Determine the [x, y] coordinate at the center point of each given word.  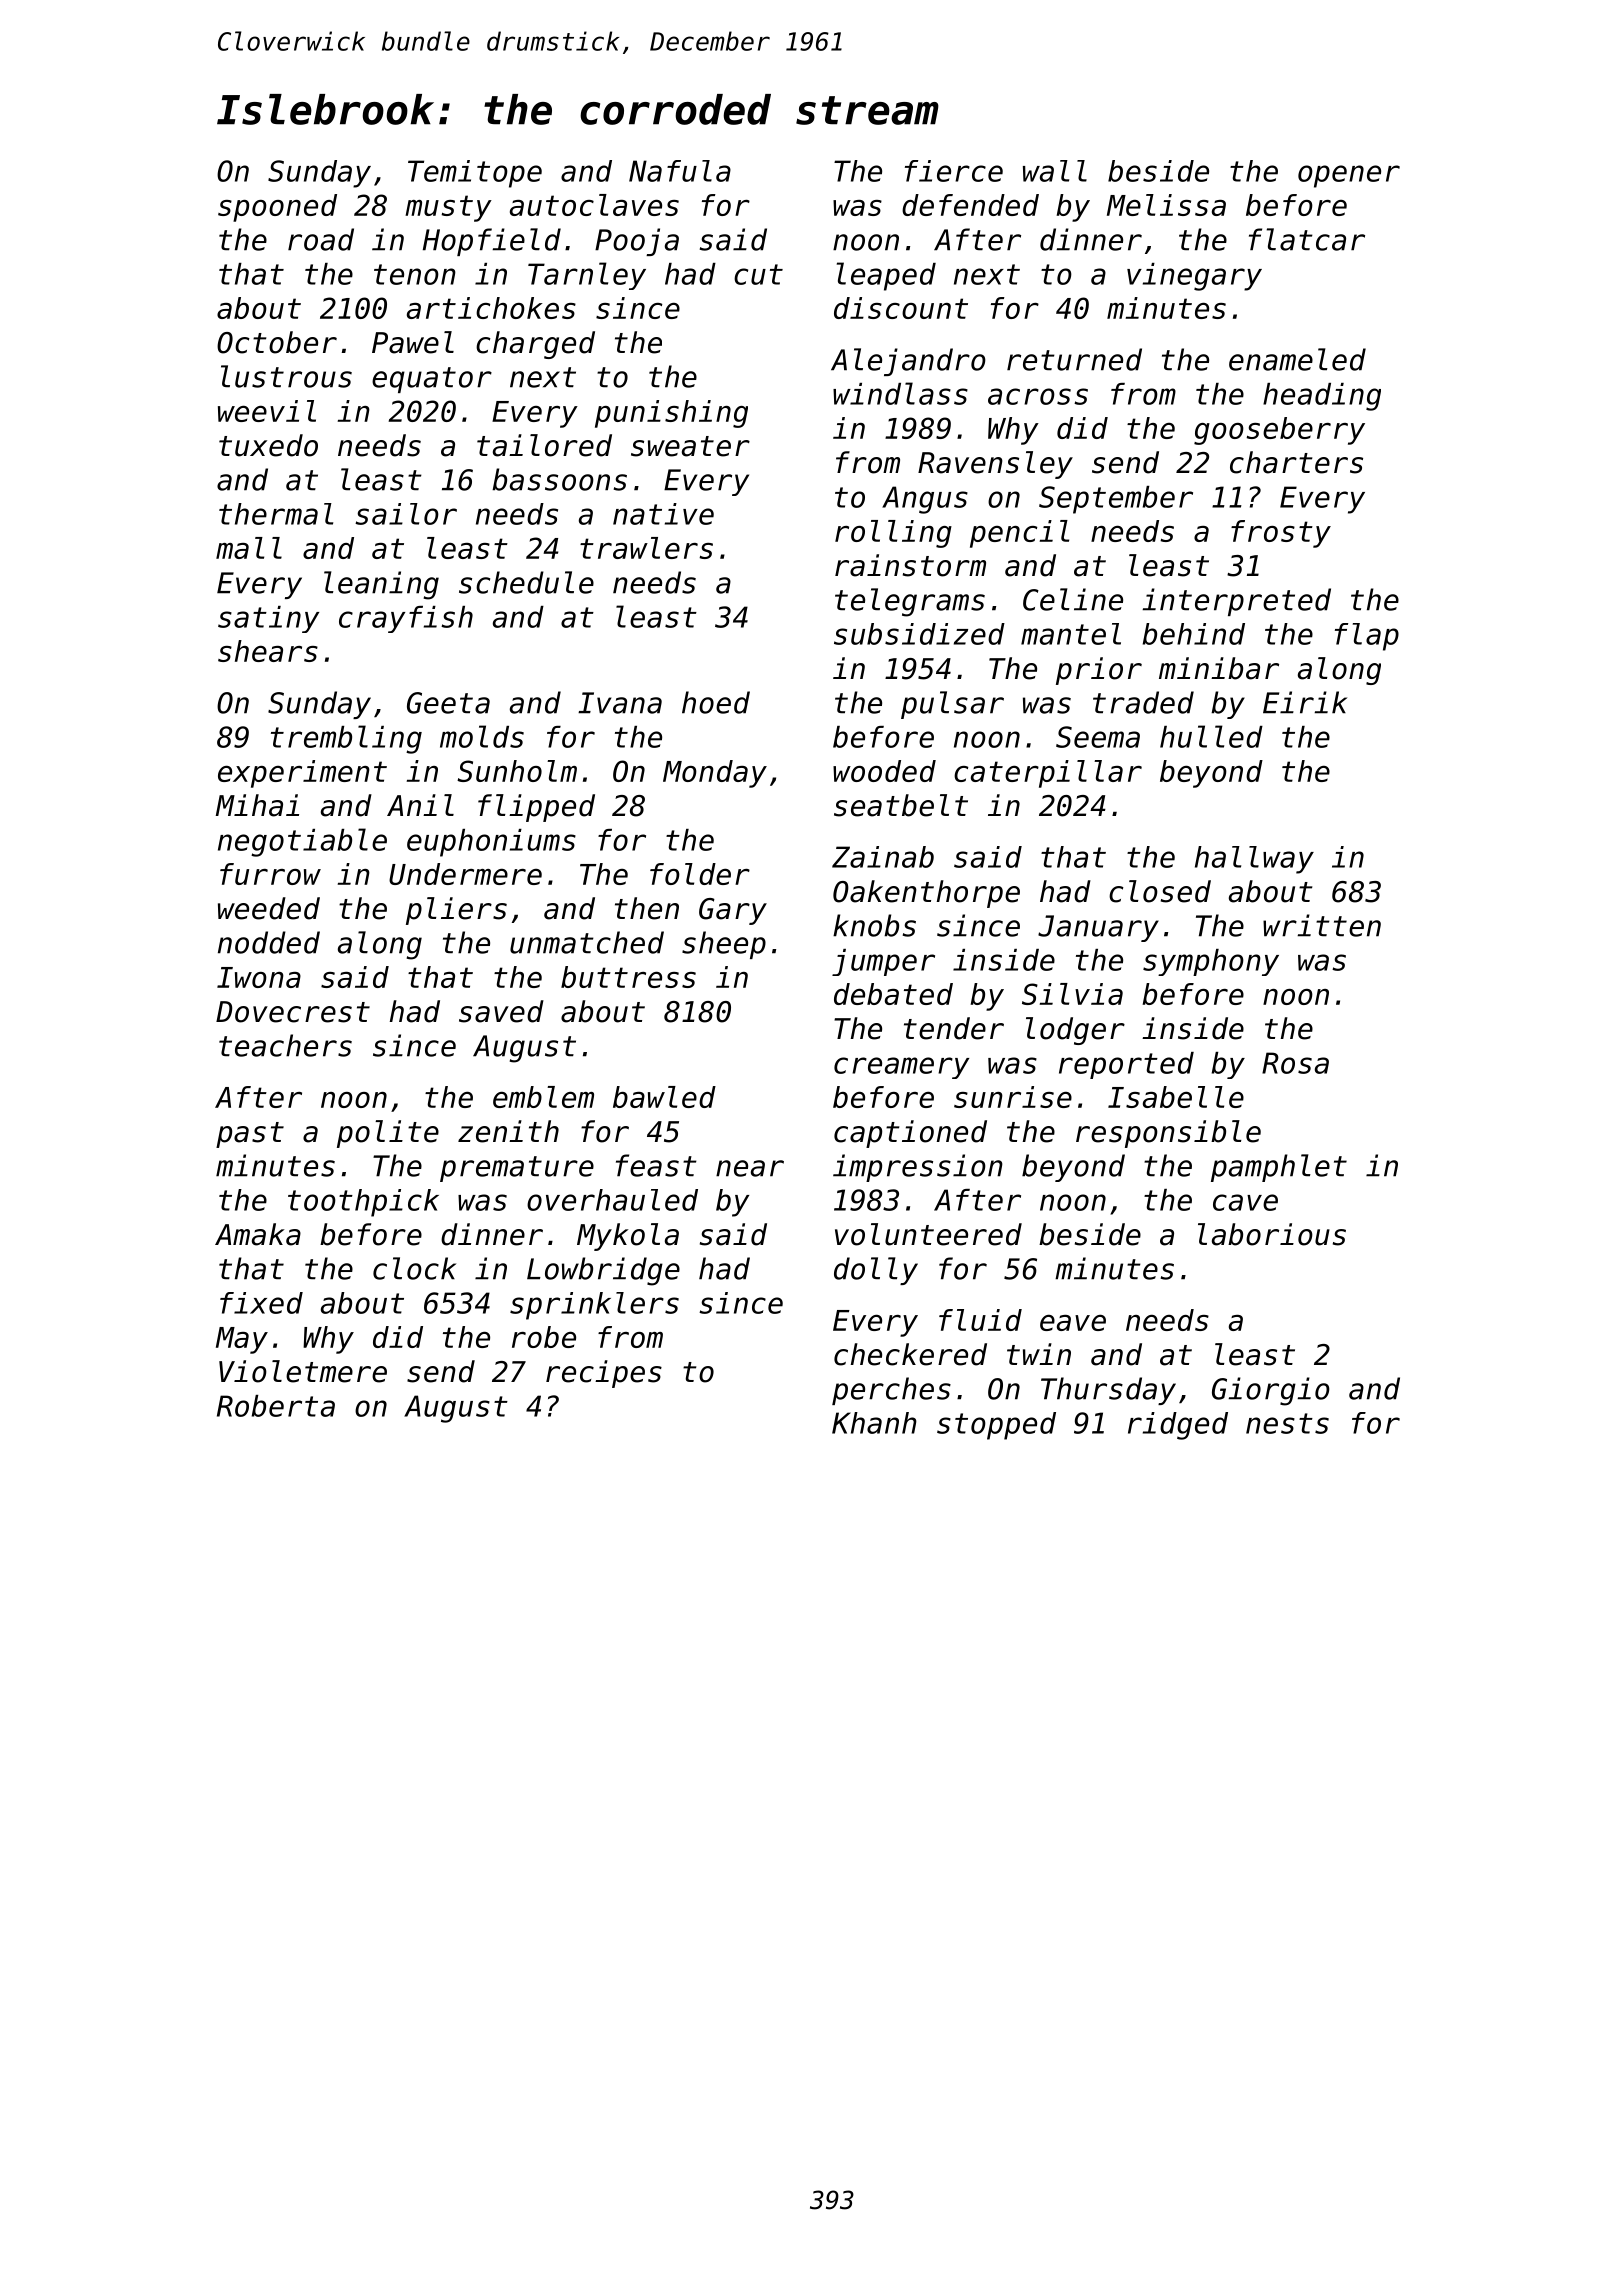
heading [1322, 397]
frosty [1281, 534]
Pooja [637, 242]
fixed [261, 1303]
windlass [900, 393]
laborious [1272, 1234]
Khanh [874, 1423]
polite [388, 1134]
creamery [901, 1068]
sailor [406, 514]
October [277, 342]
